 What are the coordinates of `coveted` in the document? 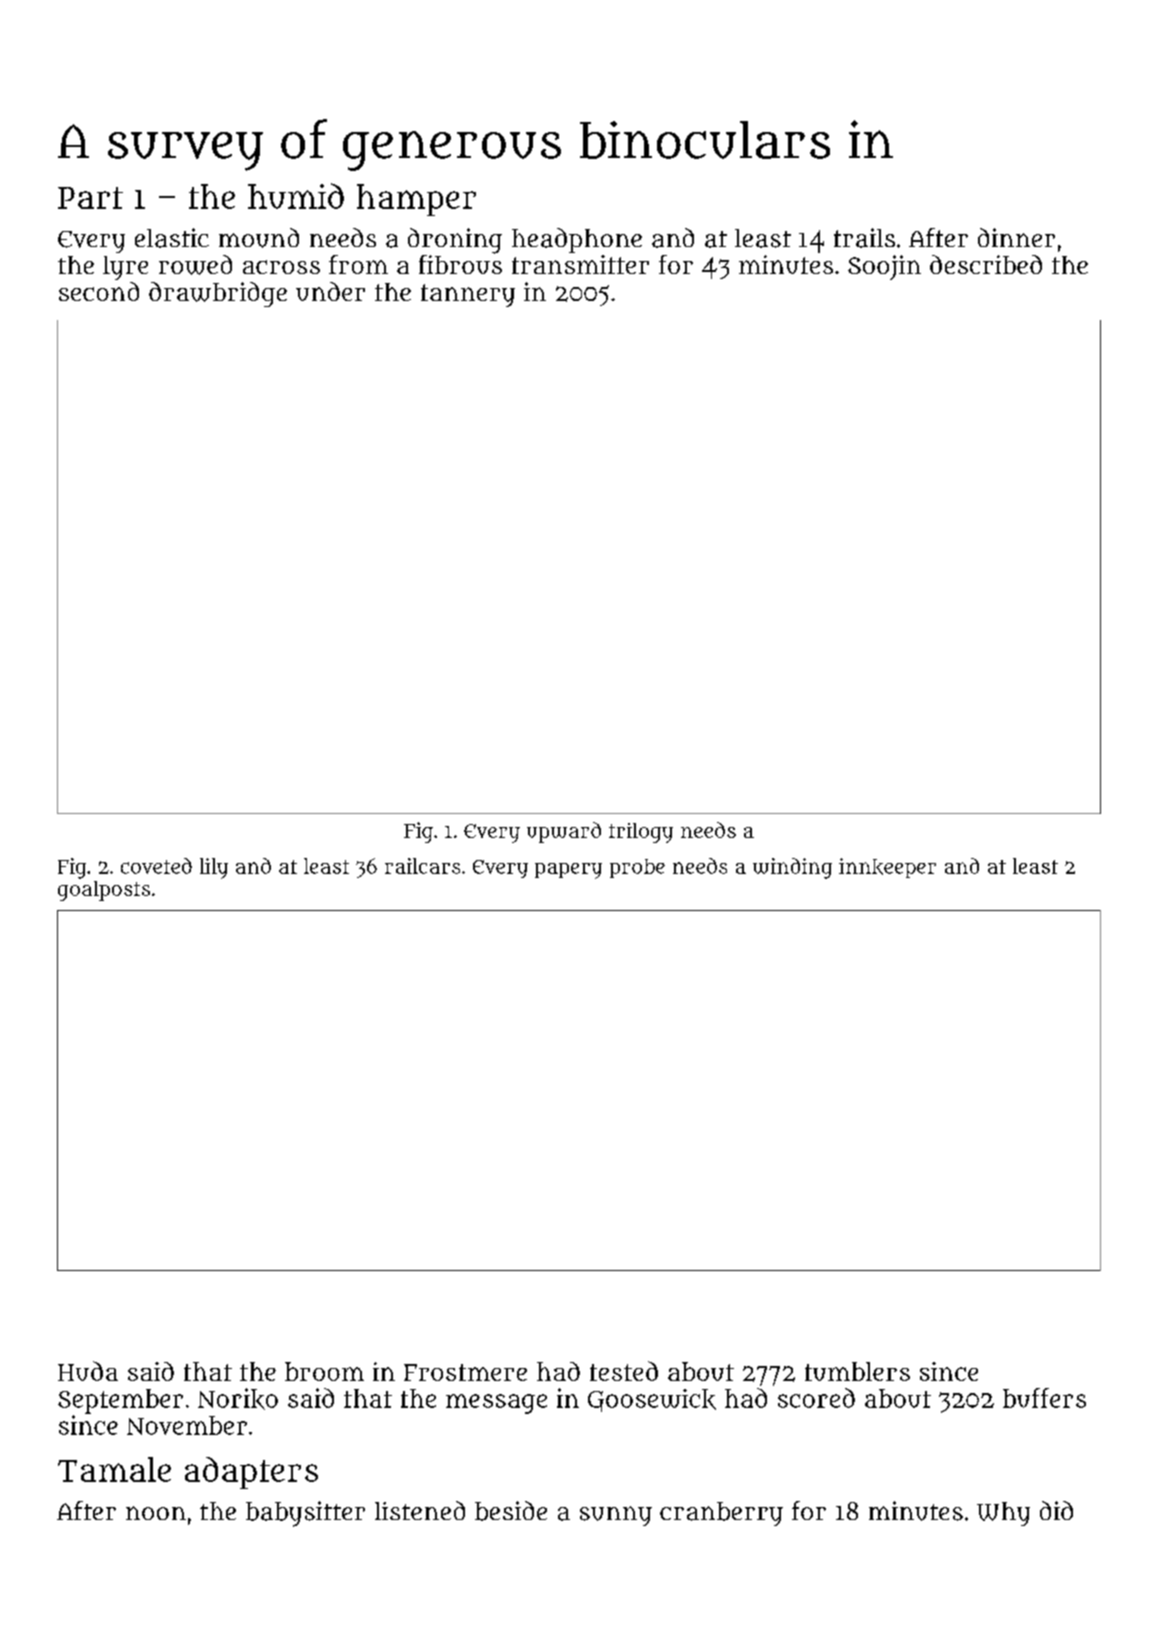 It's located at (156, 866).
